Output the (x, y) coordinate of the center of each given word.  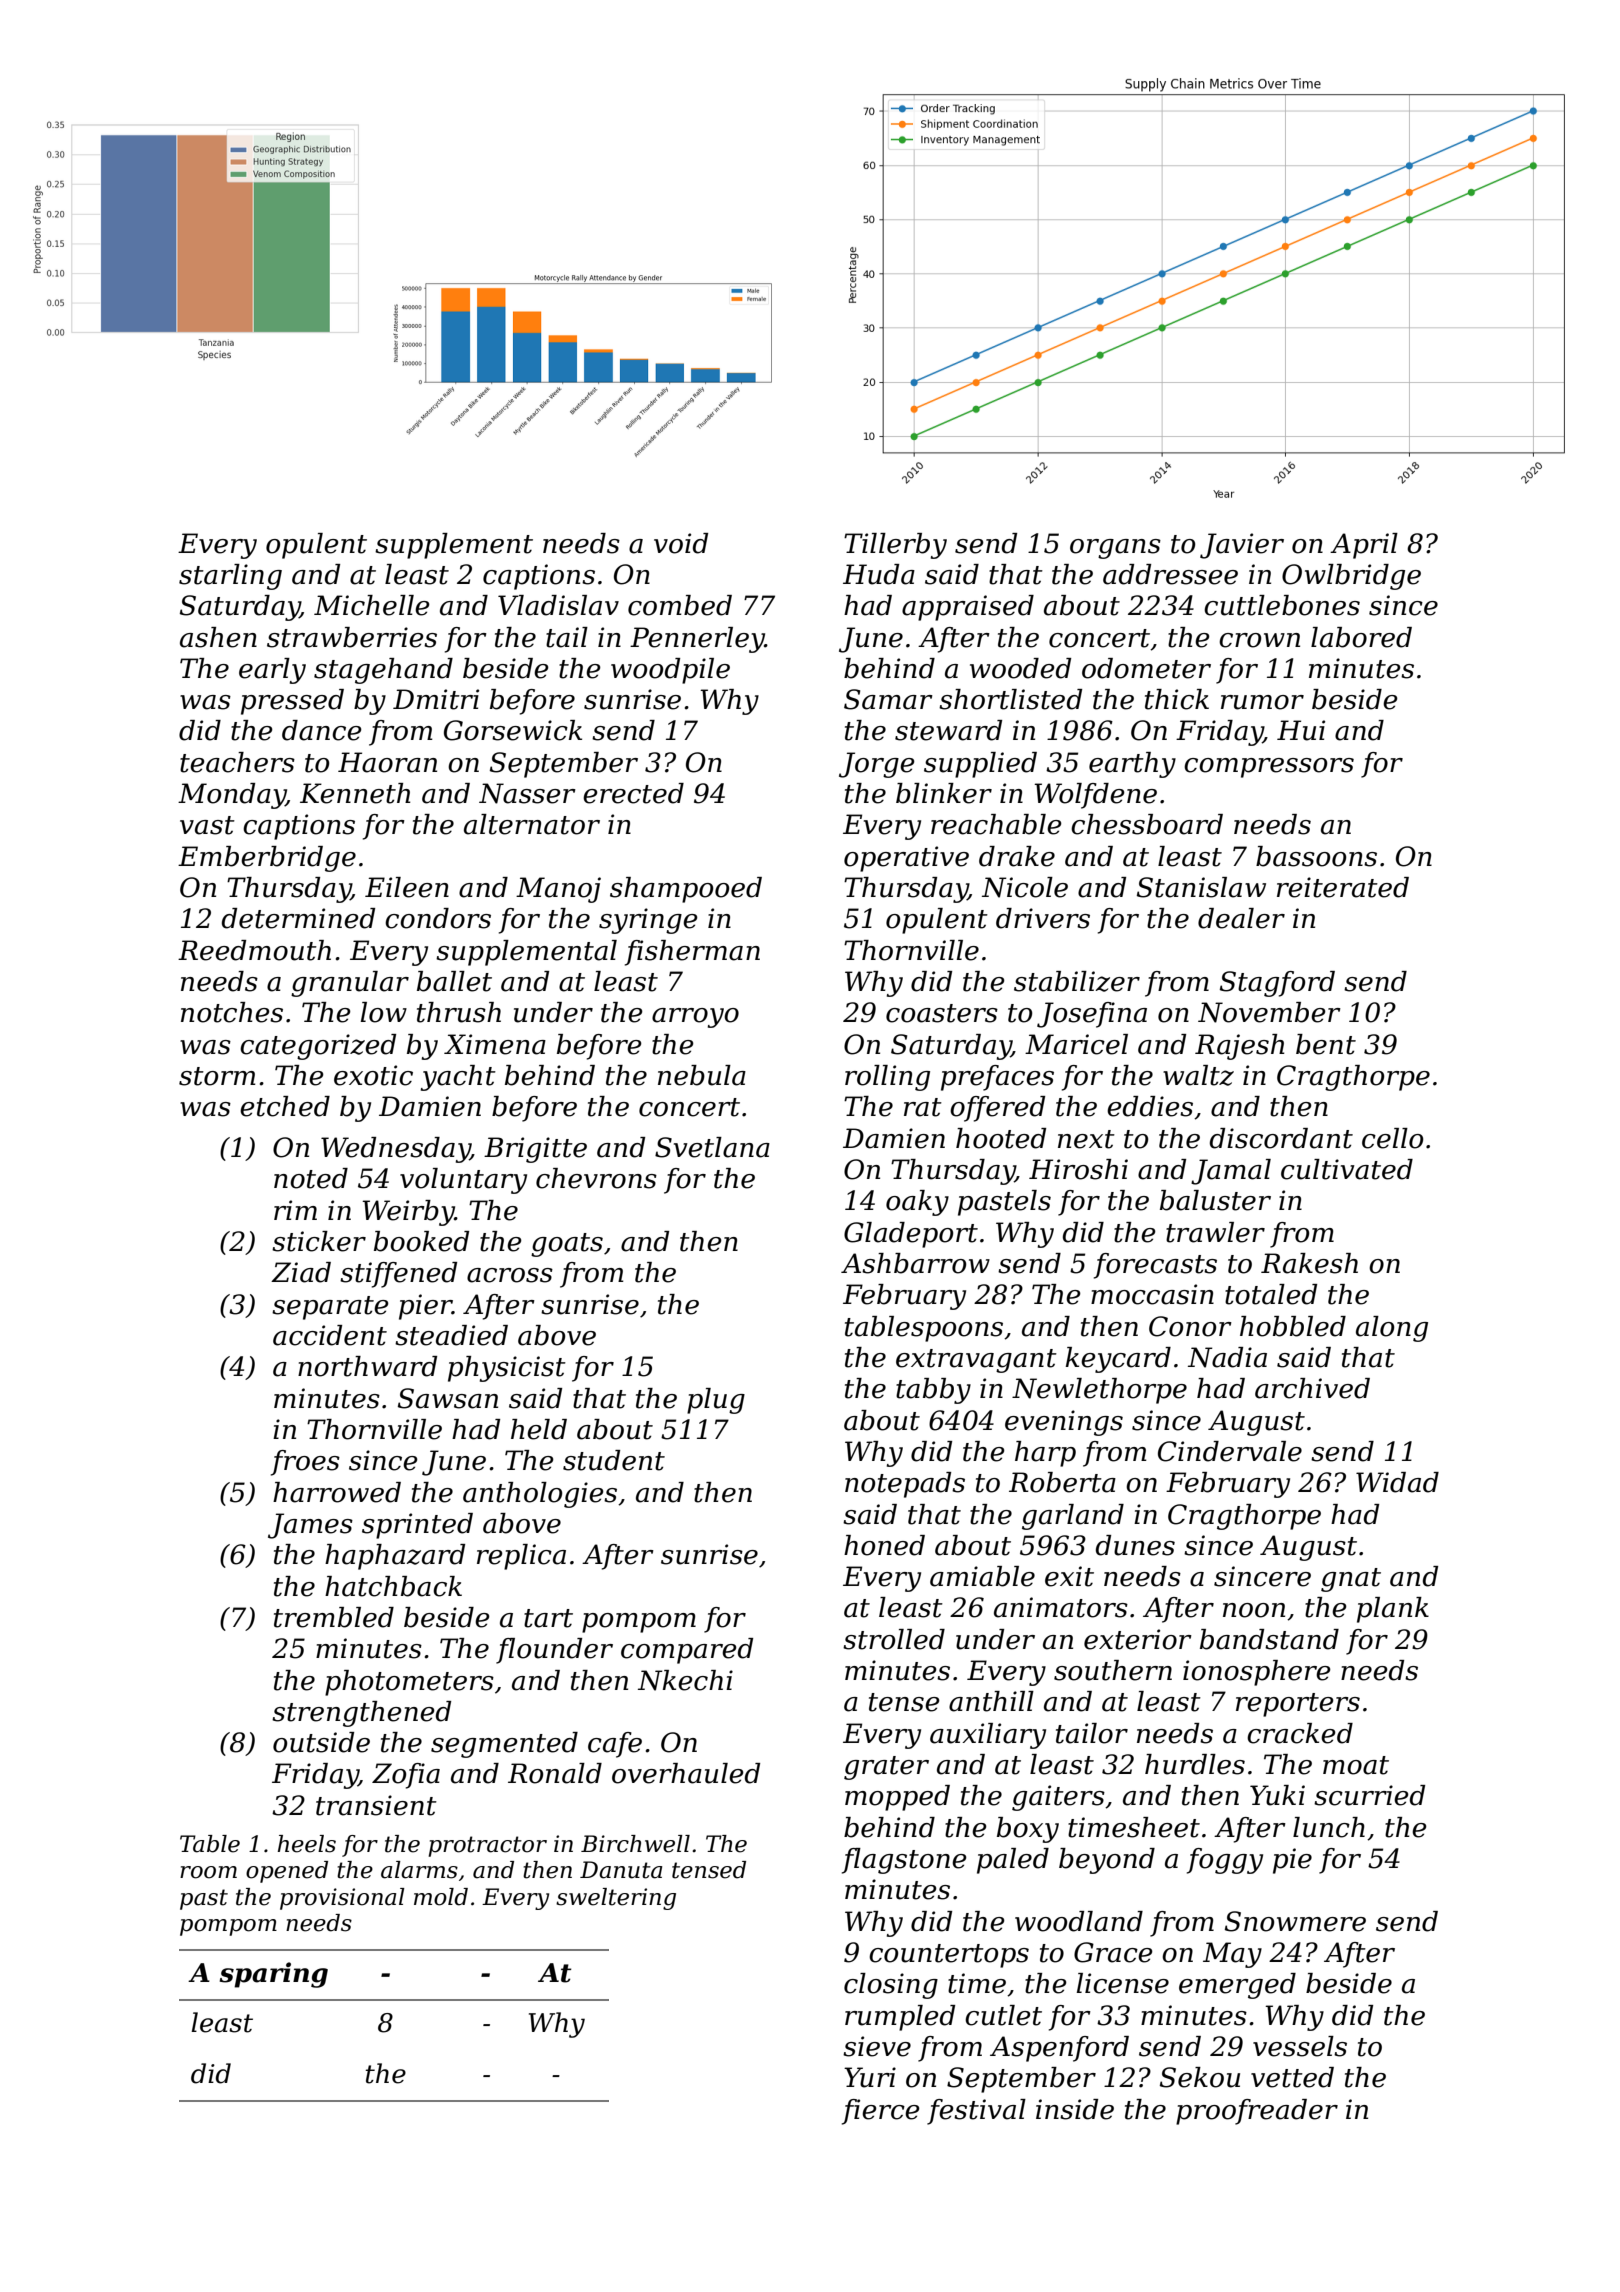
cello (1392, 1138)
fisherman (692, 953)
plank (1393, 1610)
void (681, 543)
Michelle (372, 605)
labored (1361, 637)
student (614, 1460)
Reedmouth (254, 950)
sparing (274, 1975)
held (539, 1429)
